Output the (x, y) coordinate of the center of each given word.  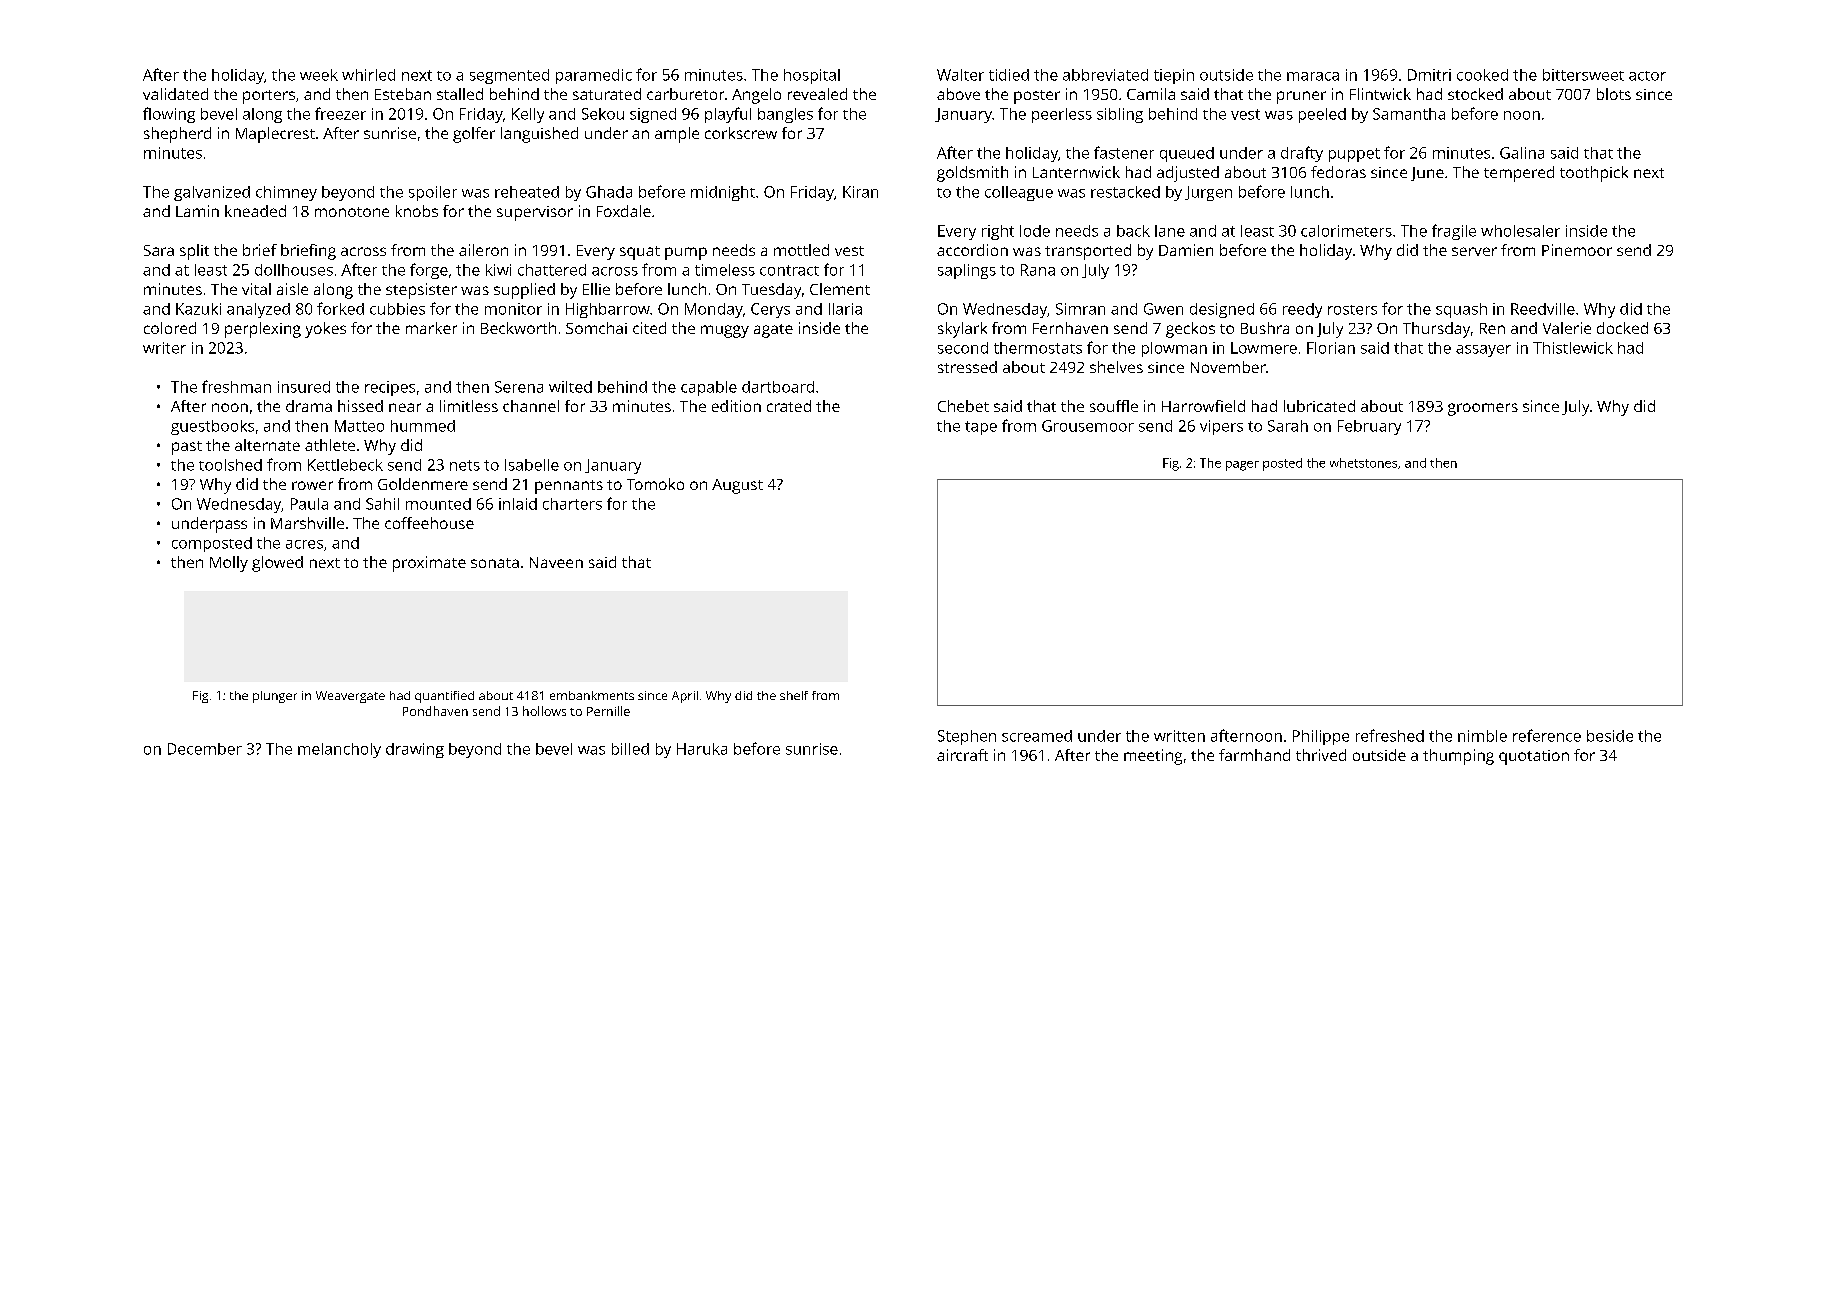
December (205, 749)
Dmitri (1429, 75)
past (187, 448)
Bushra (1265, 328)
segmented (509, 76)
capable (709, 388)
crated (789, 406)
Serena (519, 387)
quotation (1534, 757)
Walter (960, 75)
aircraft (962, 755)
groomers (1483, 409)
